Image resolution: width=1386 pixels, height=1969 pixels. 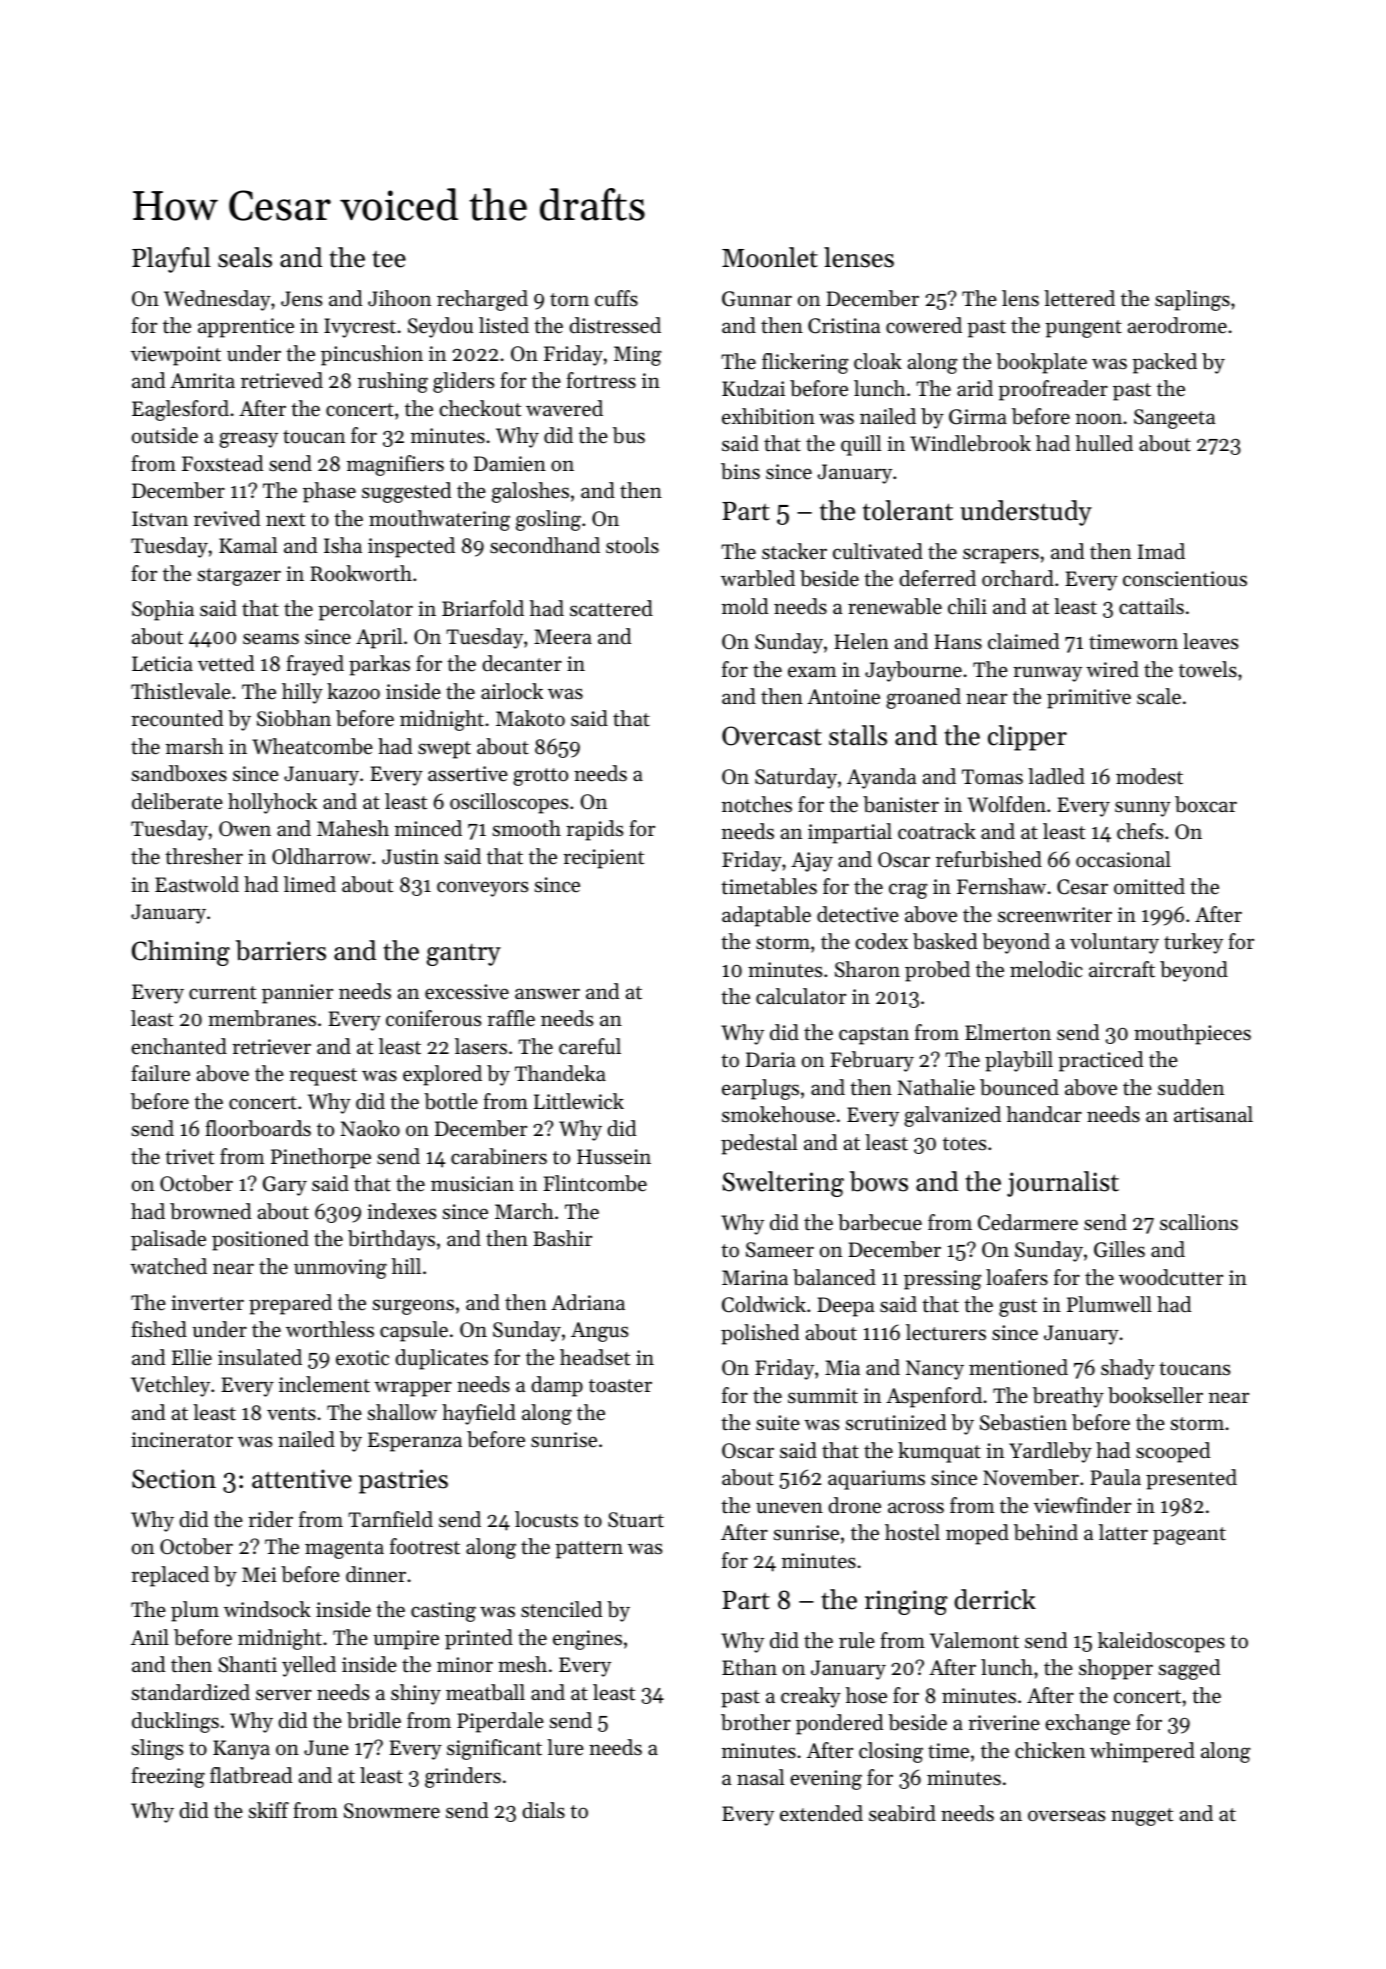 I want to click on artisanal, so click(x=1213, y=1114).
